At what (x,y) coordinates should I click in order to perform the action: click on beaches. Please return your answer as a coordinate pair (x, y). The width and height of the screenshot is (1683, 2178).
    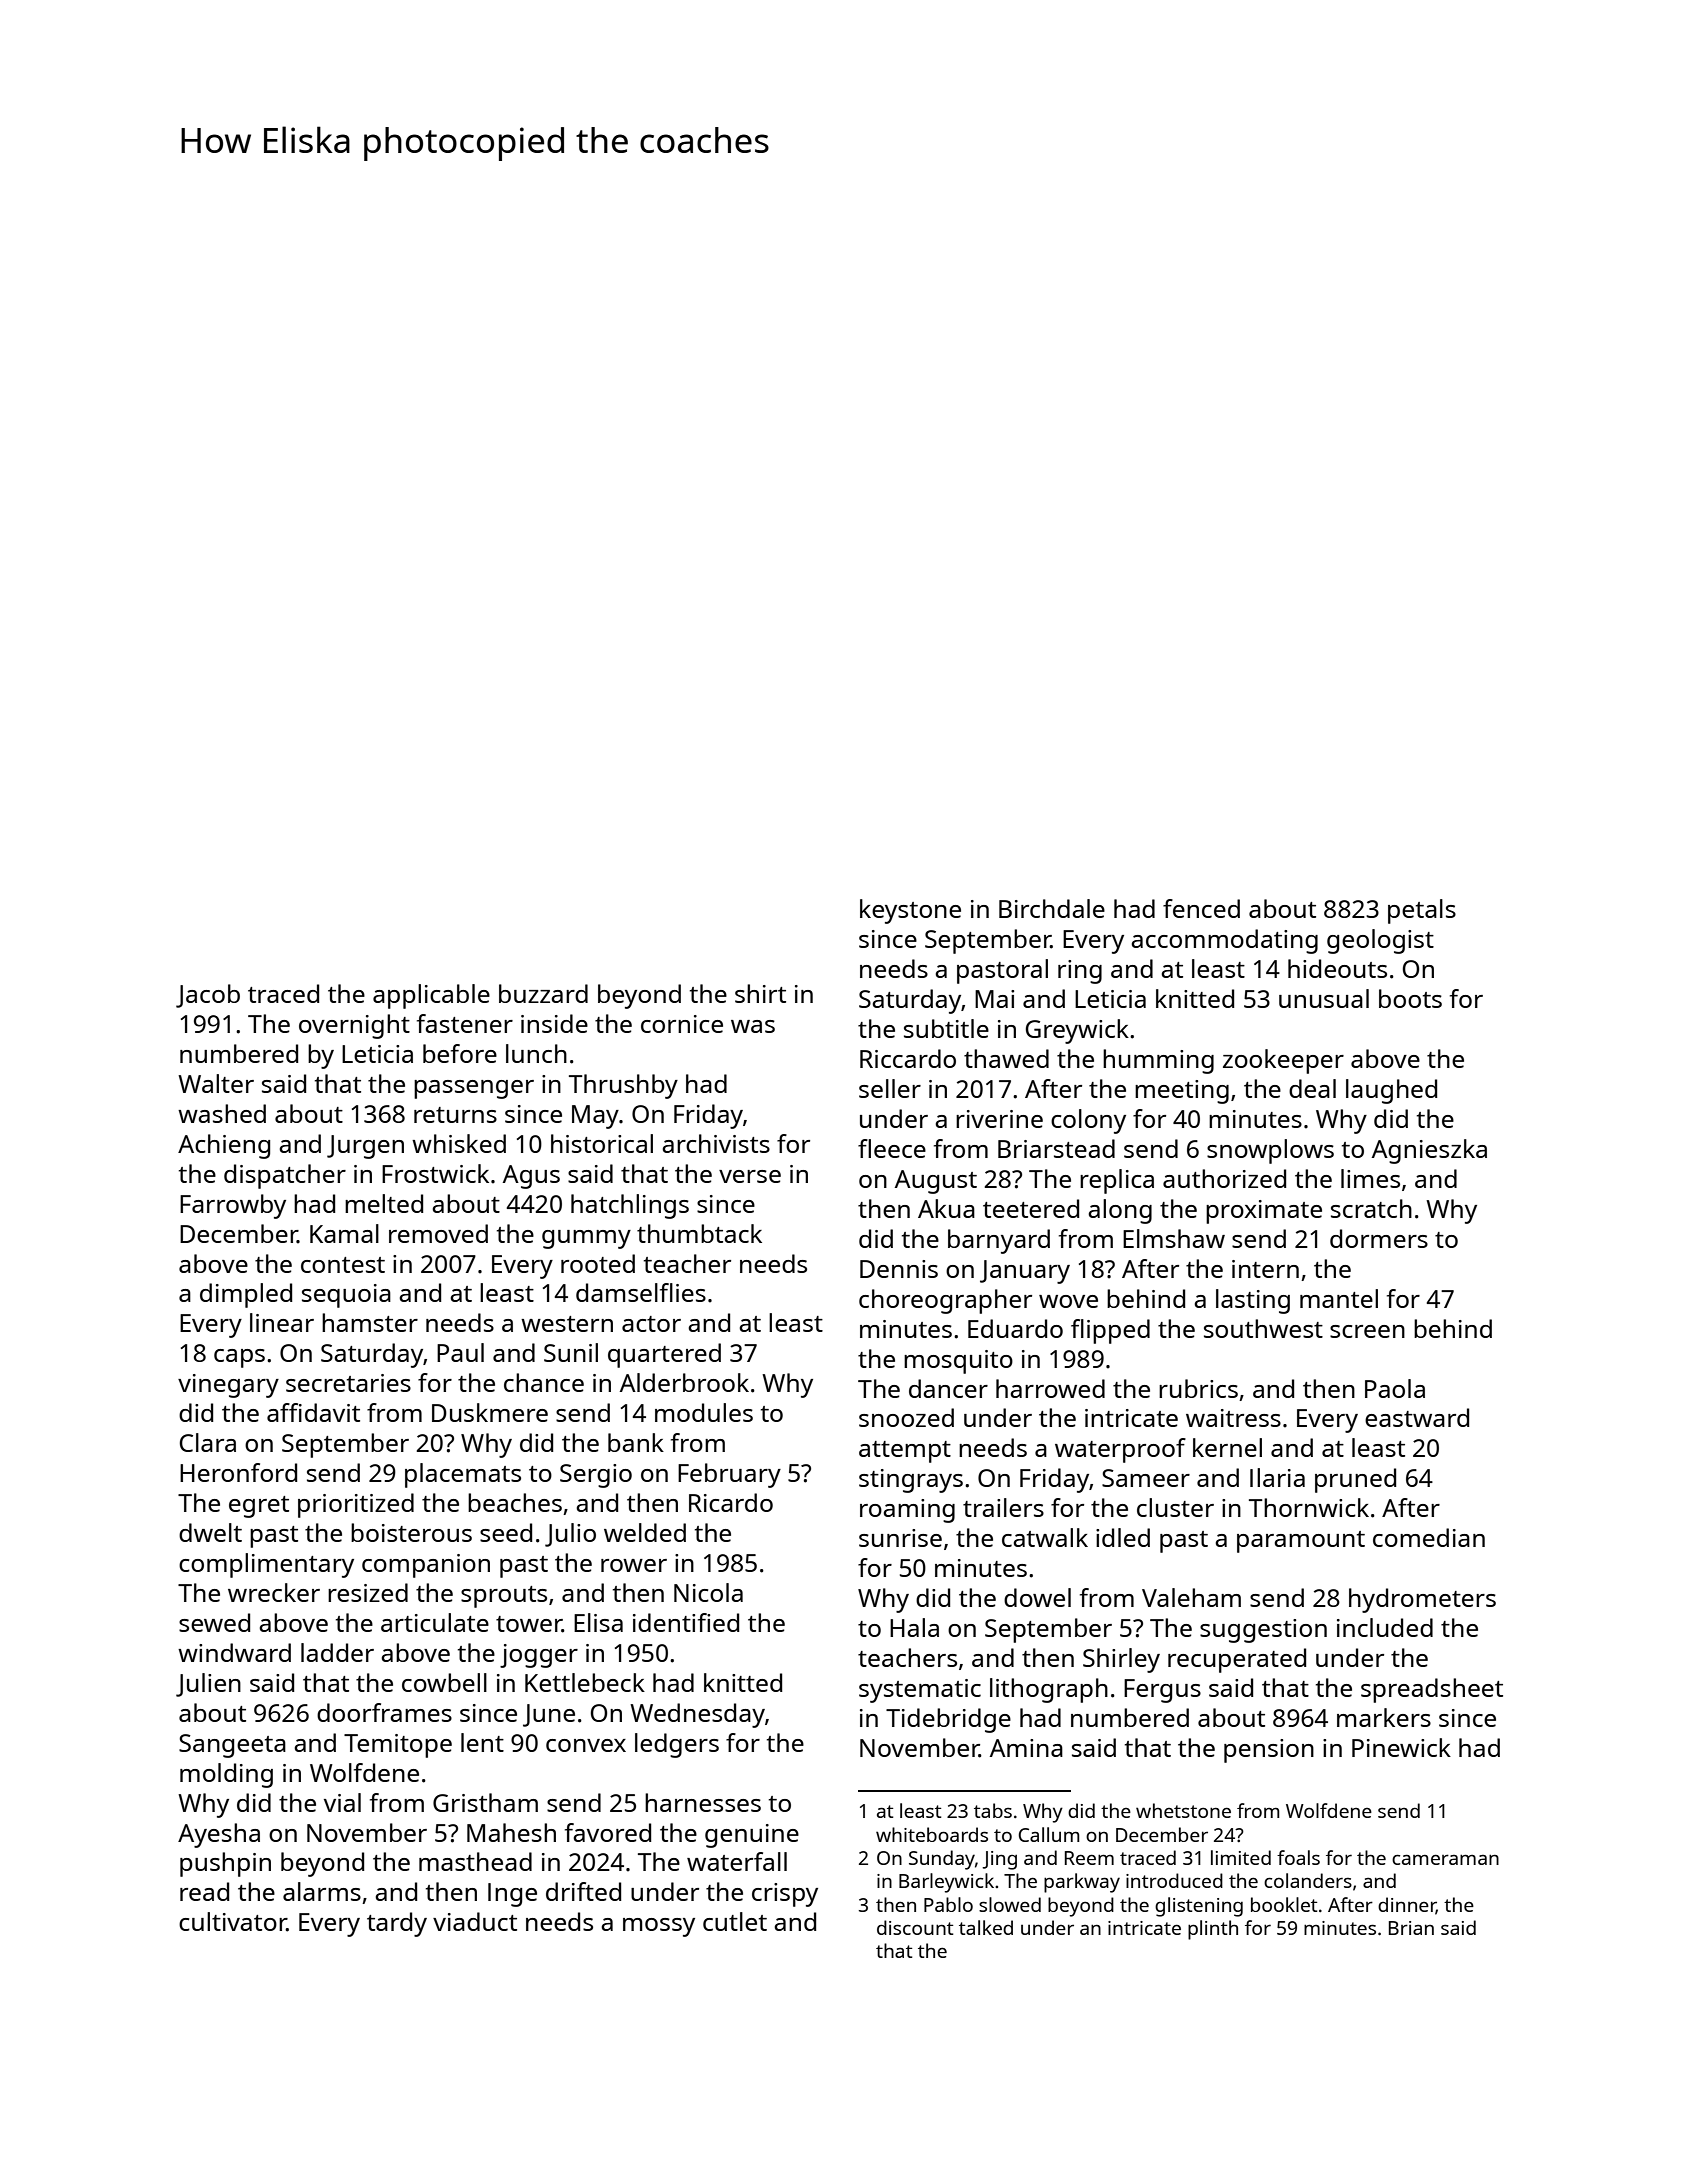
    Looking at the image, I should click on (515, 1502).
